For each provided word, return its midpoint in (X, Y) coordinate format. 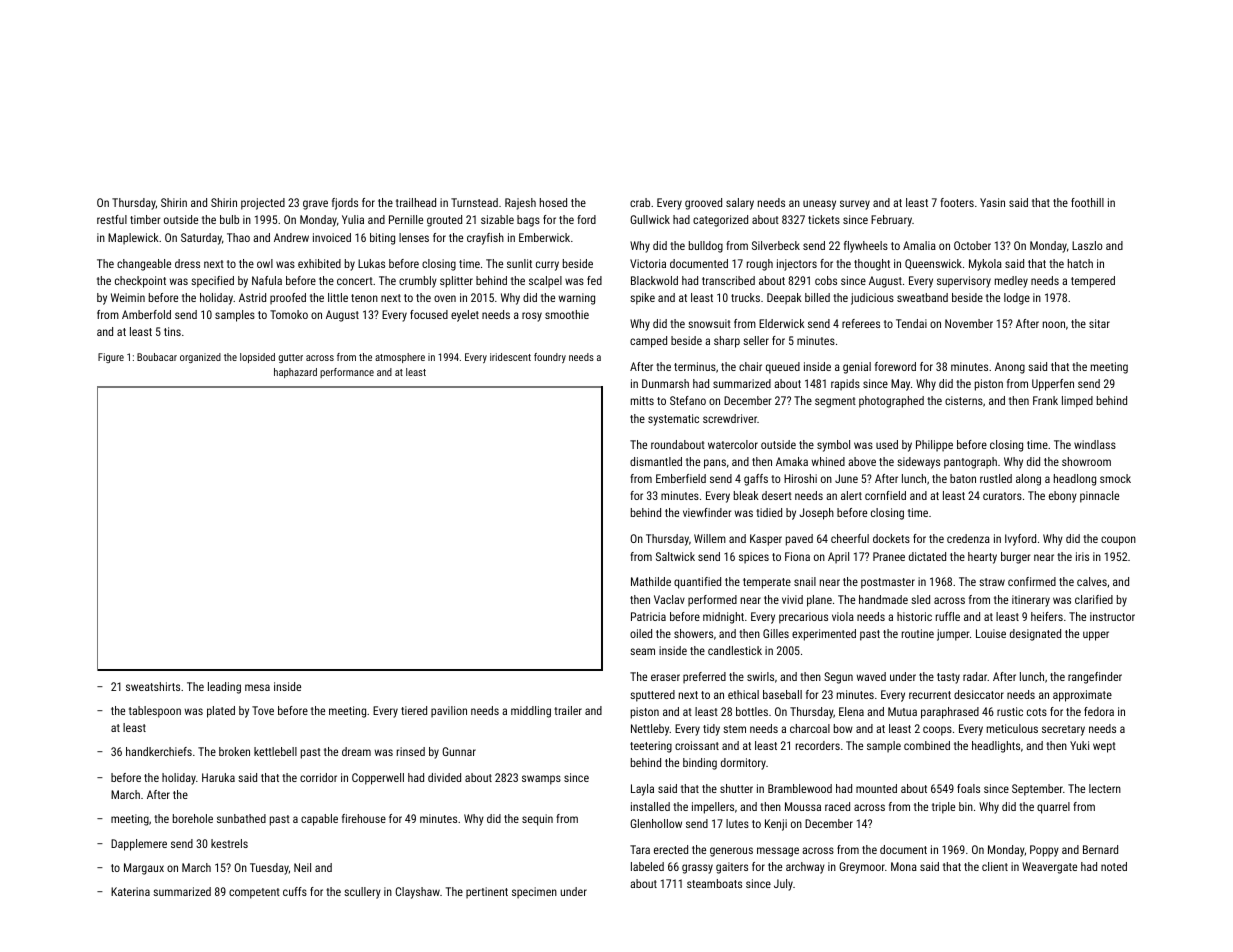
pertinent (487, 893)
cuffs (295, 891)
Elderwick (782, 323)
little (338, 297)
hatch (1080, 263)
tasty (948, 678)
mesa (257, 687)
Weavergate (1049, 868)
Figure (111, 358)
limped (1077, 402)
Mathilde (651, 581)
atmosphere (400, 358)
